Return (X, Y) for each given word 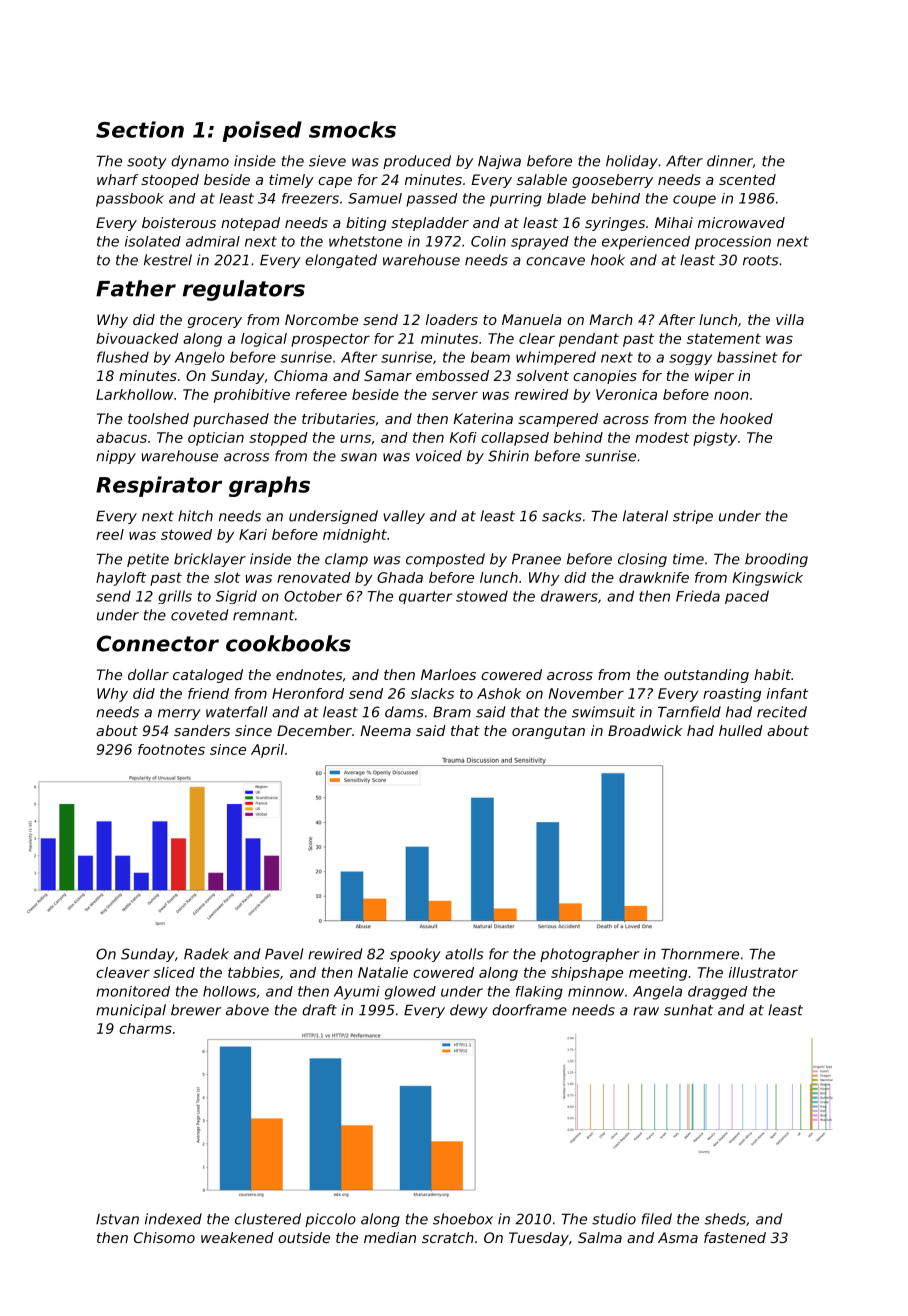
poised (262, 131)
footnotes (171, 749)
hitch (195, 516)
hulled (741, 730)
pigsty (715, 439)
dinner (730, 161)
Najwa (499, 162)
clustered (268, 1219)
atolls (464, 954)
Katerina (483, 418)
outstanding (706, 676)
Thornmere (700, 954)
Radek (206, 954)
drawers (569, 596)
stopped (278, 439)
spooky (415, 955)
